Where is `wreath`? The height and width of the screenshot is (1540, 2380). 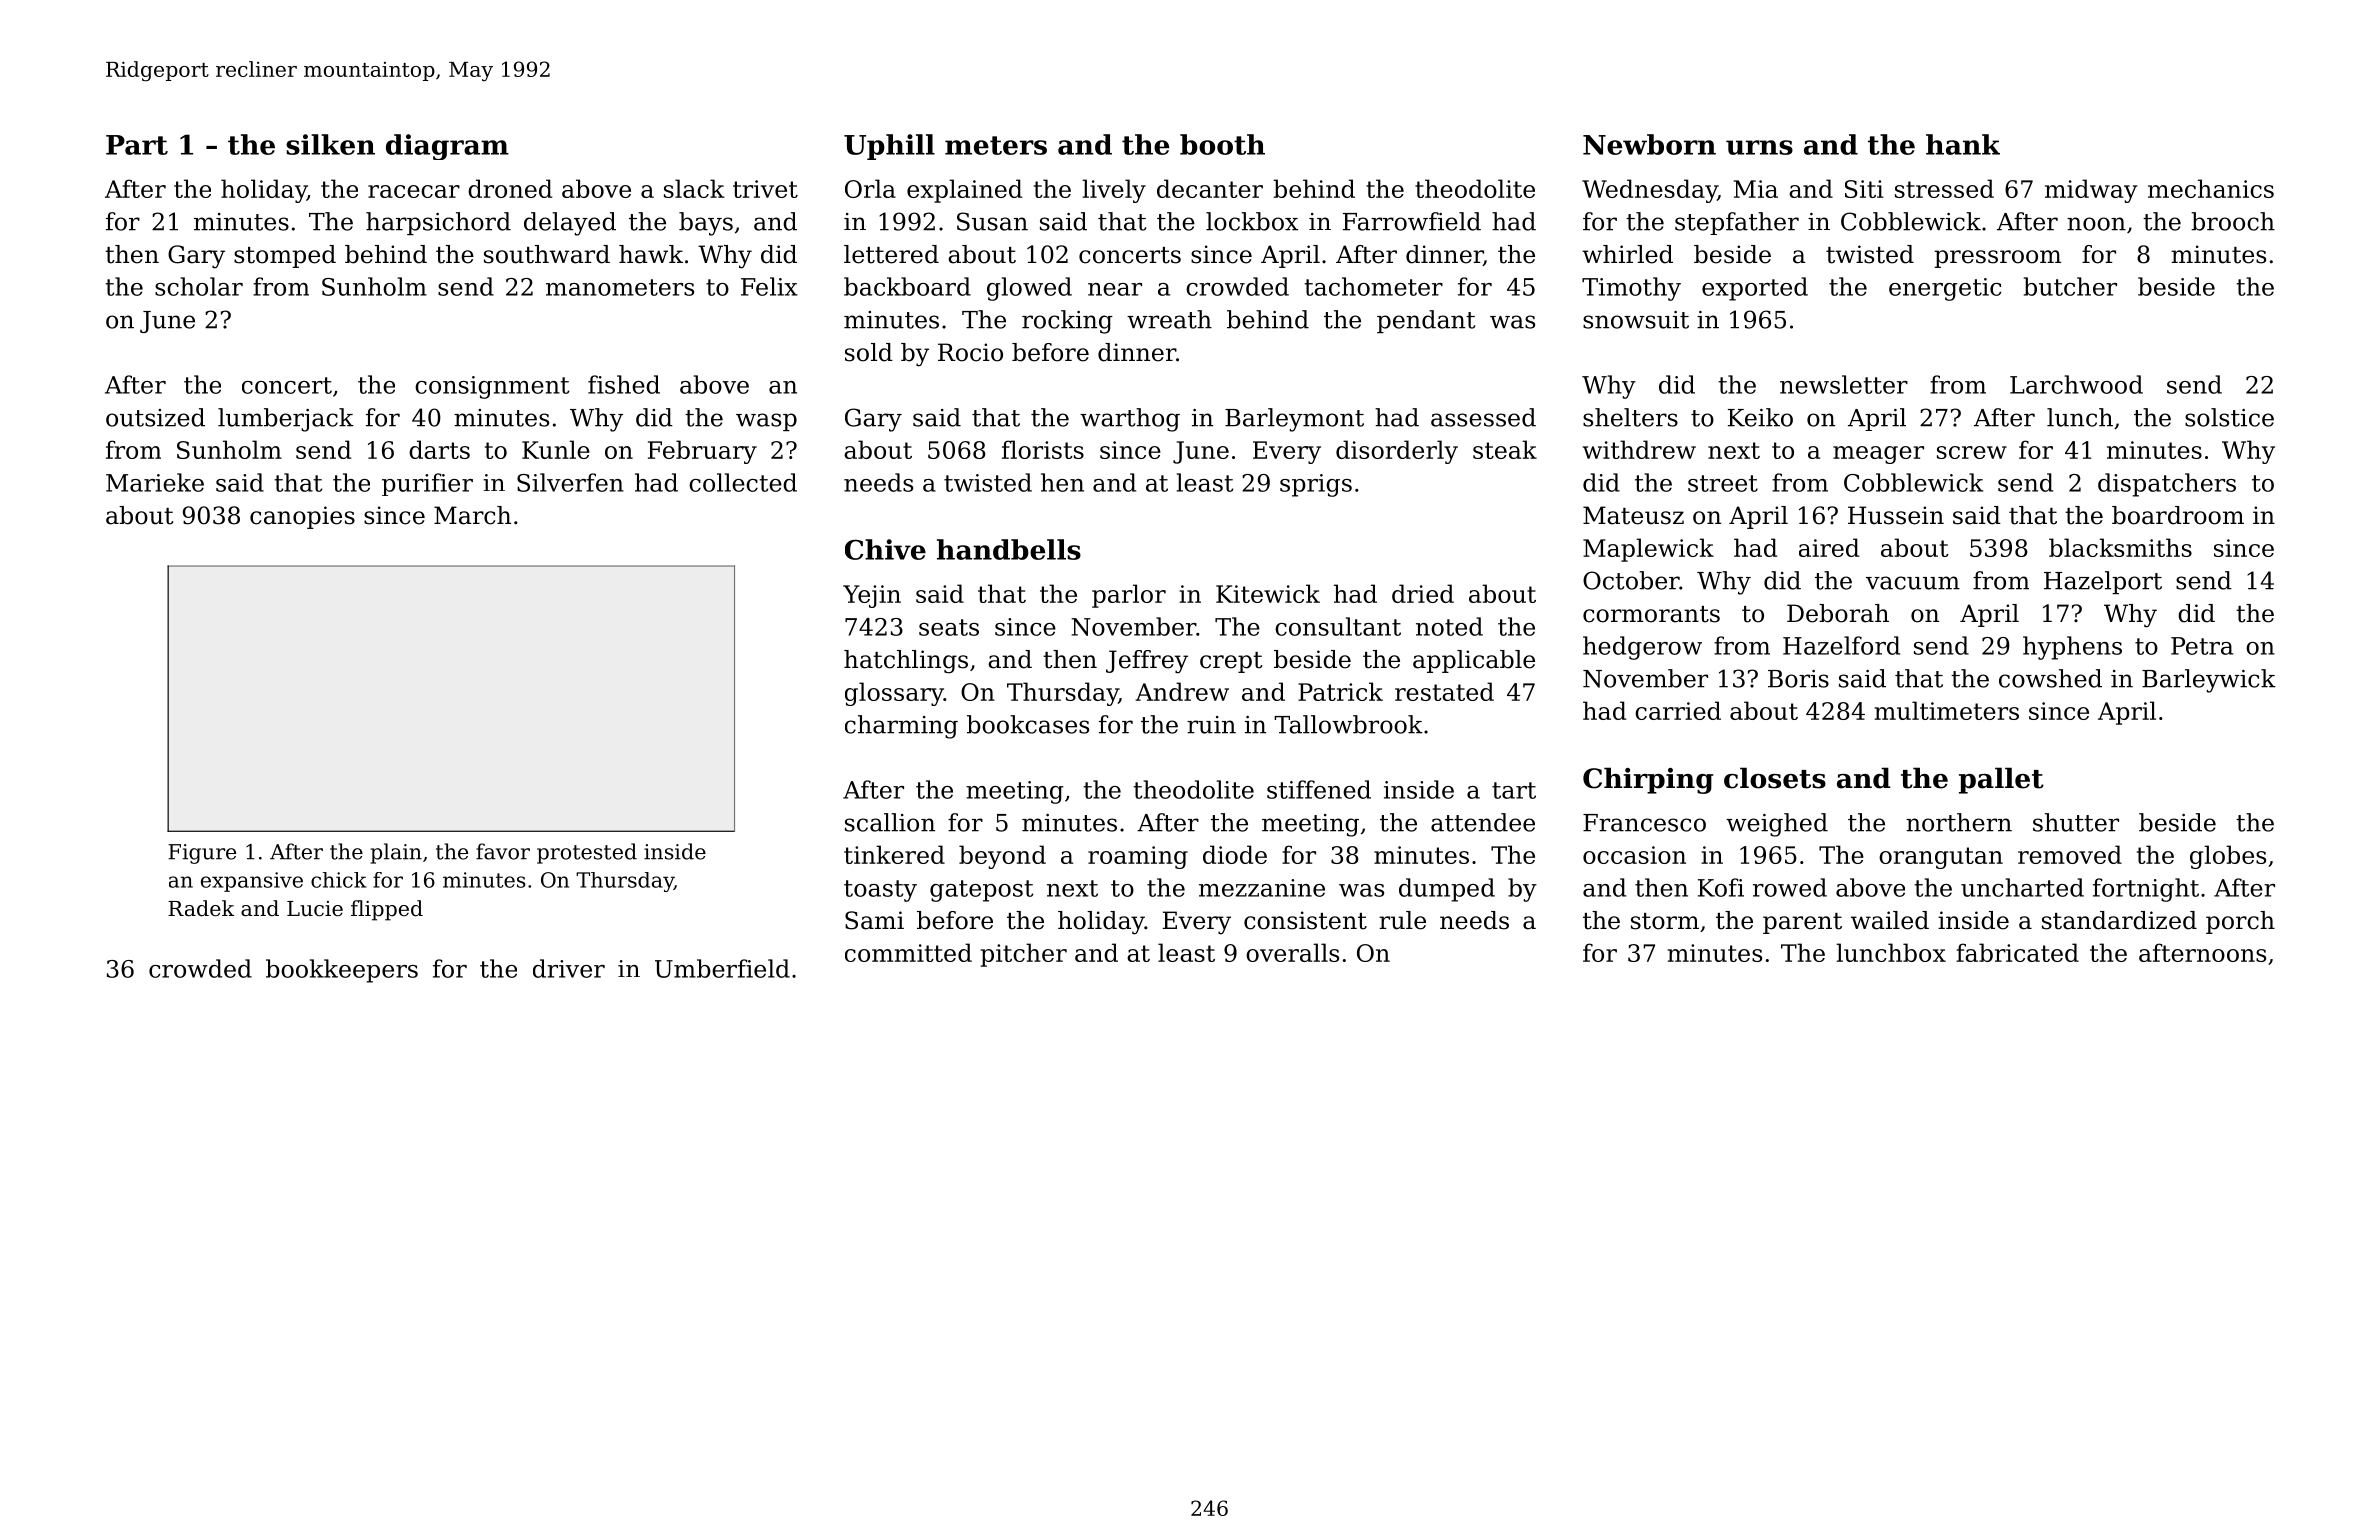 wreath is located at coordinates (1169, 319).
